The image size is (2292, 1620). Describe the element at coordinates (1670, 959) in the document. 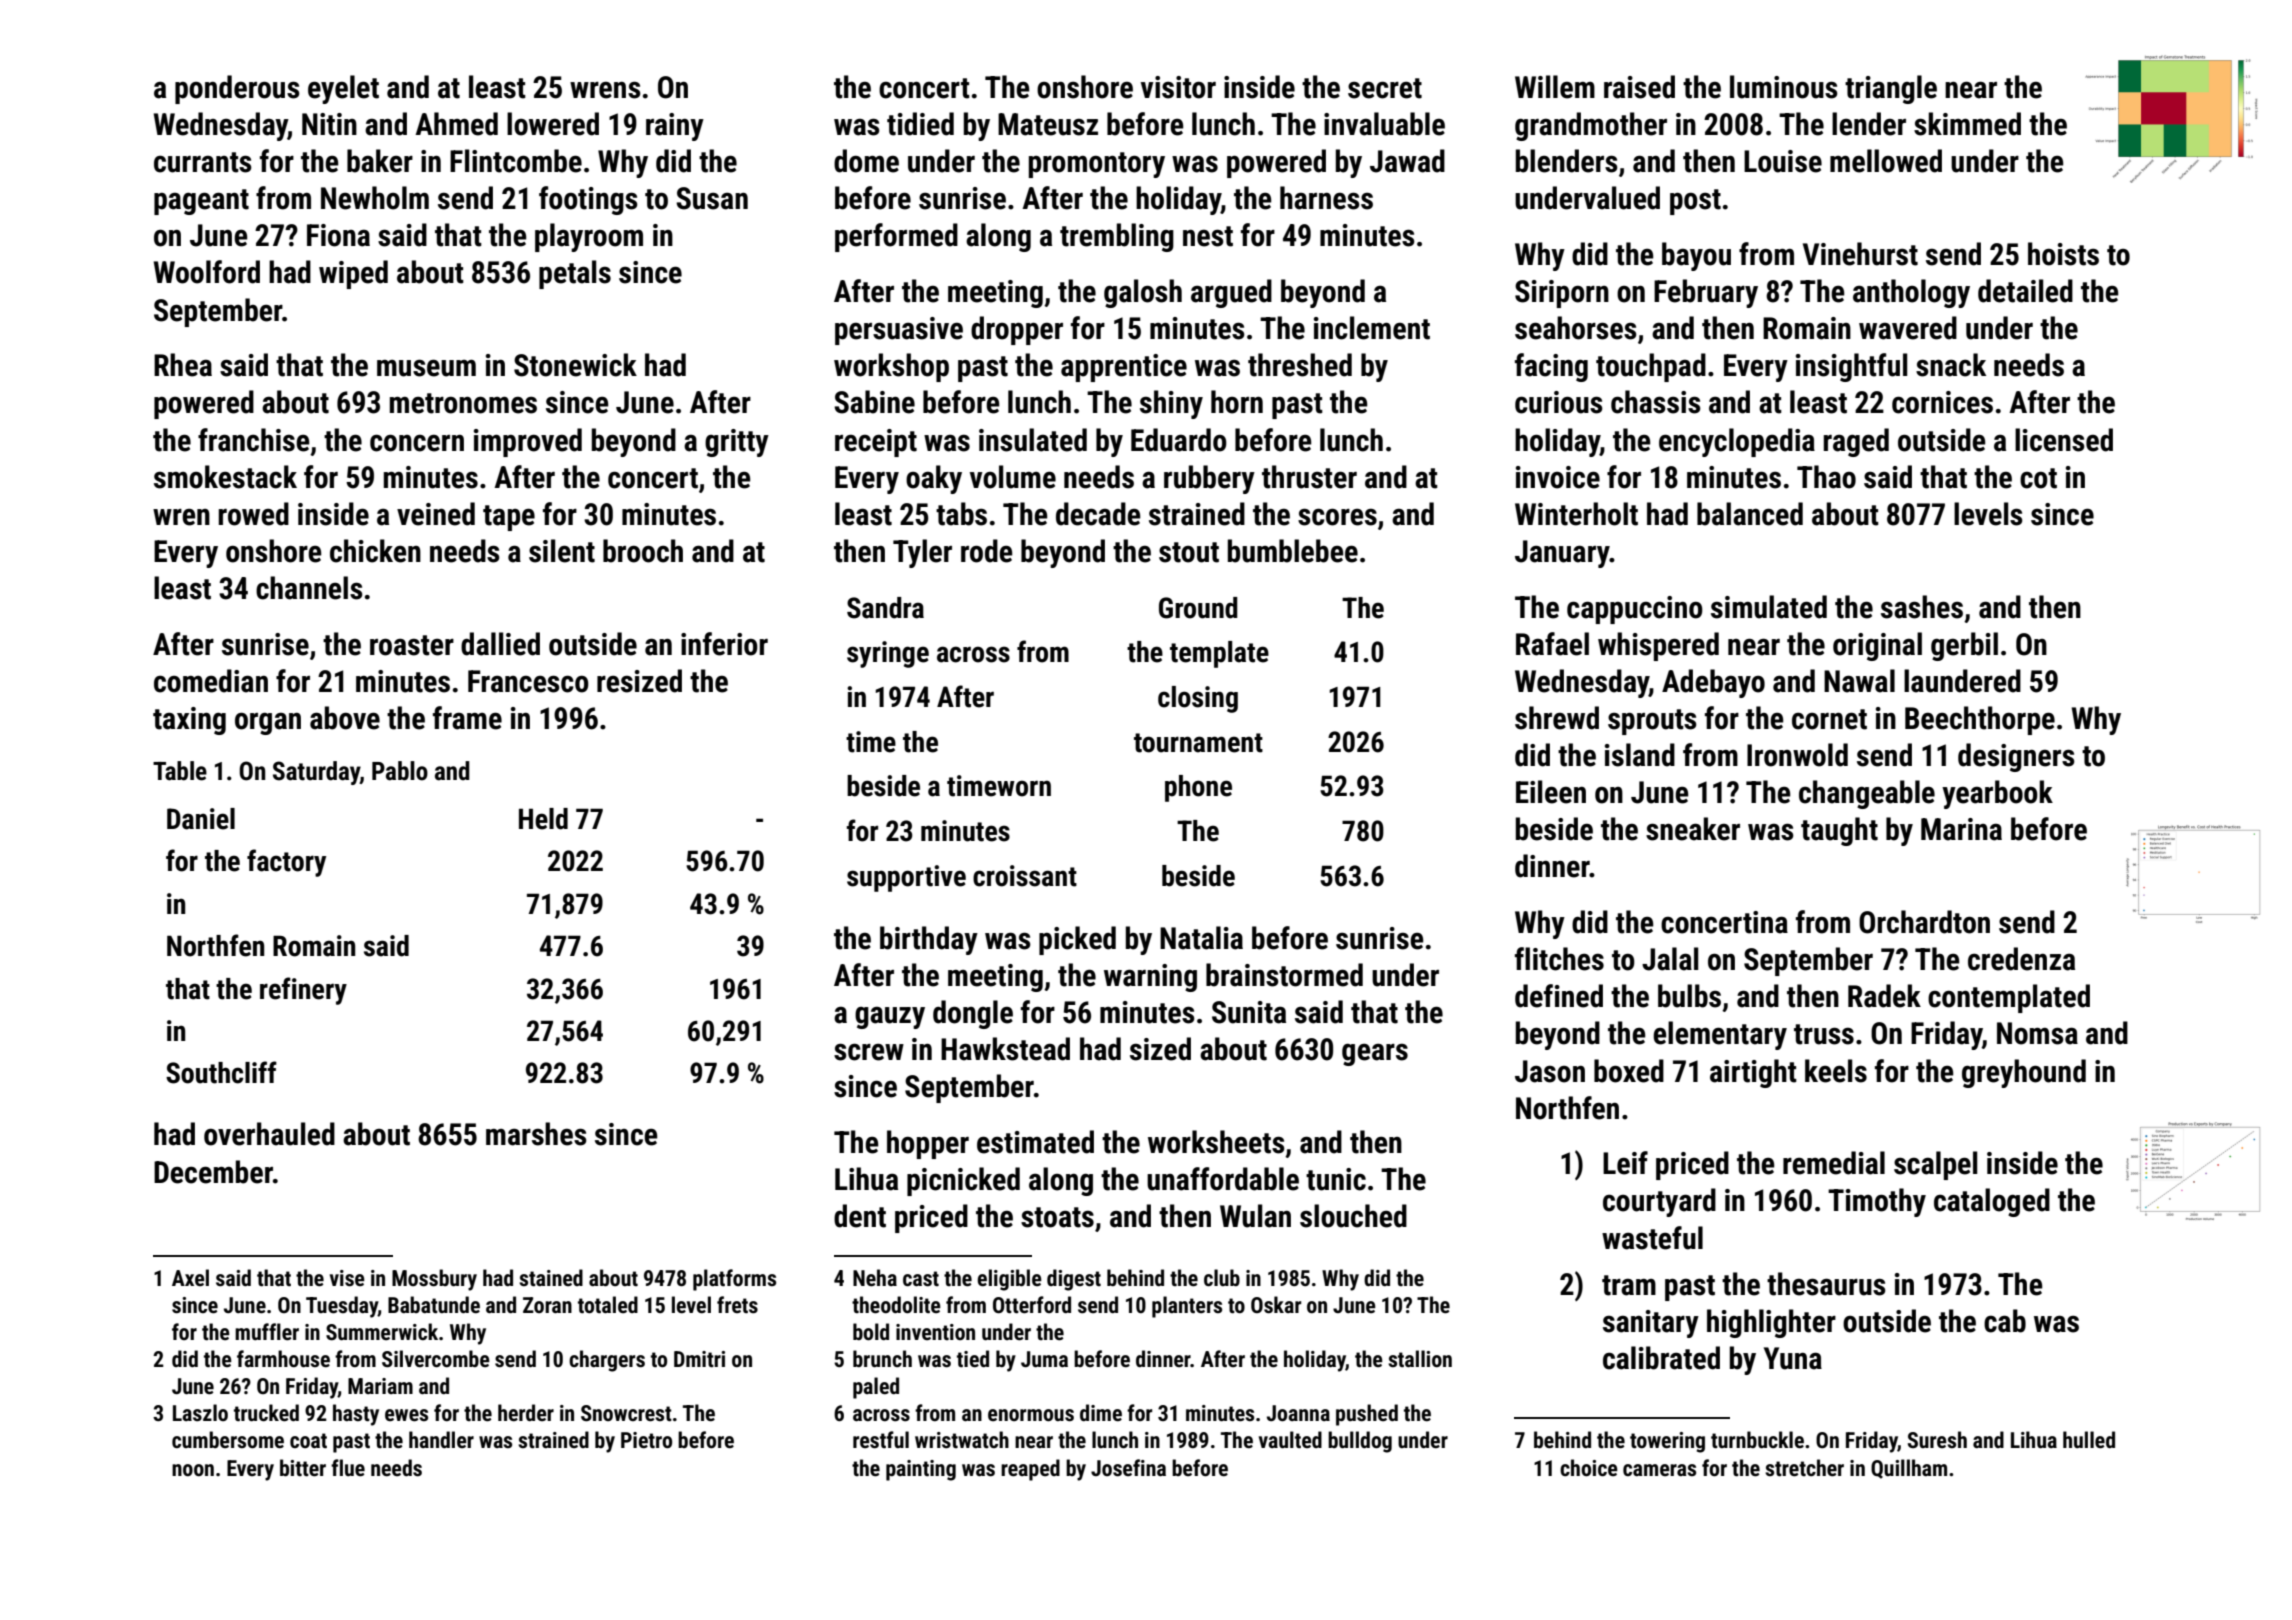

I see `Jalal` at that location.
